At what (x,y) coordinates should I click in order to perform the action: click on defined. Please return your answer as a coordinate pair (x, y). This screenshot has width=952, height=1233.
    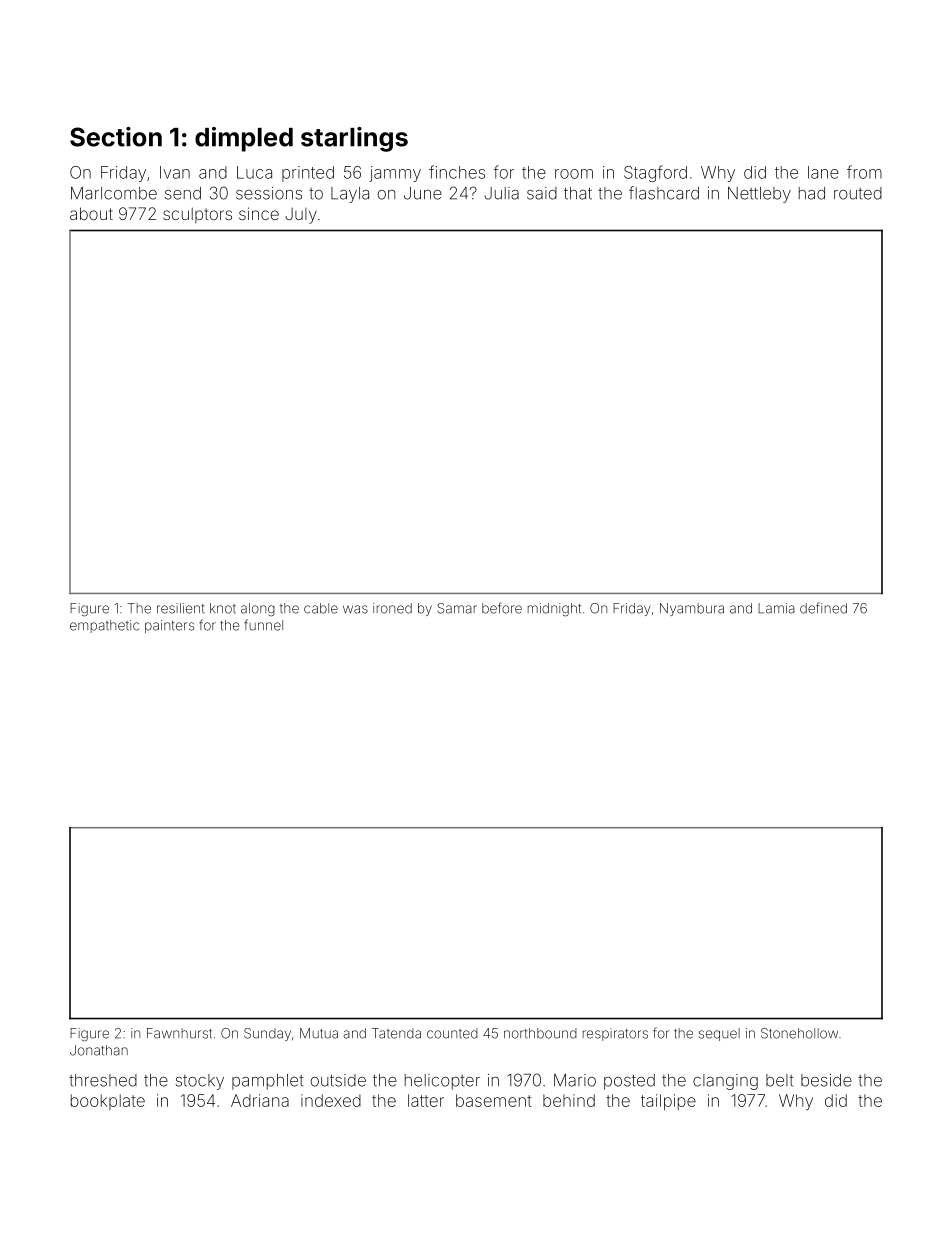
    Looking at the image, I should click on (823, 608).
